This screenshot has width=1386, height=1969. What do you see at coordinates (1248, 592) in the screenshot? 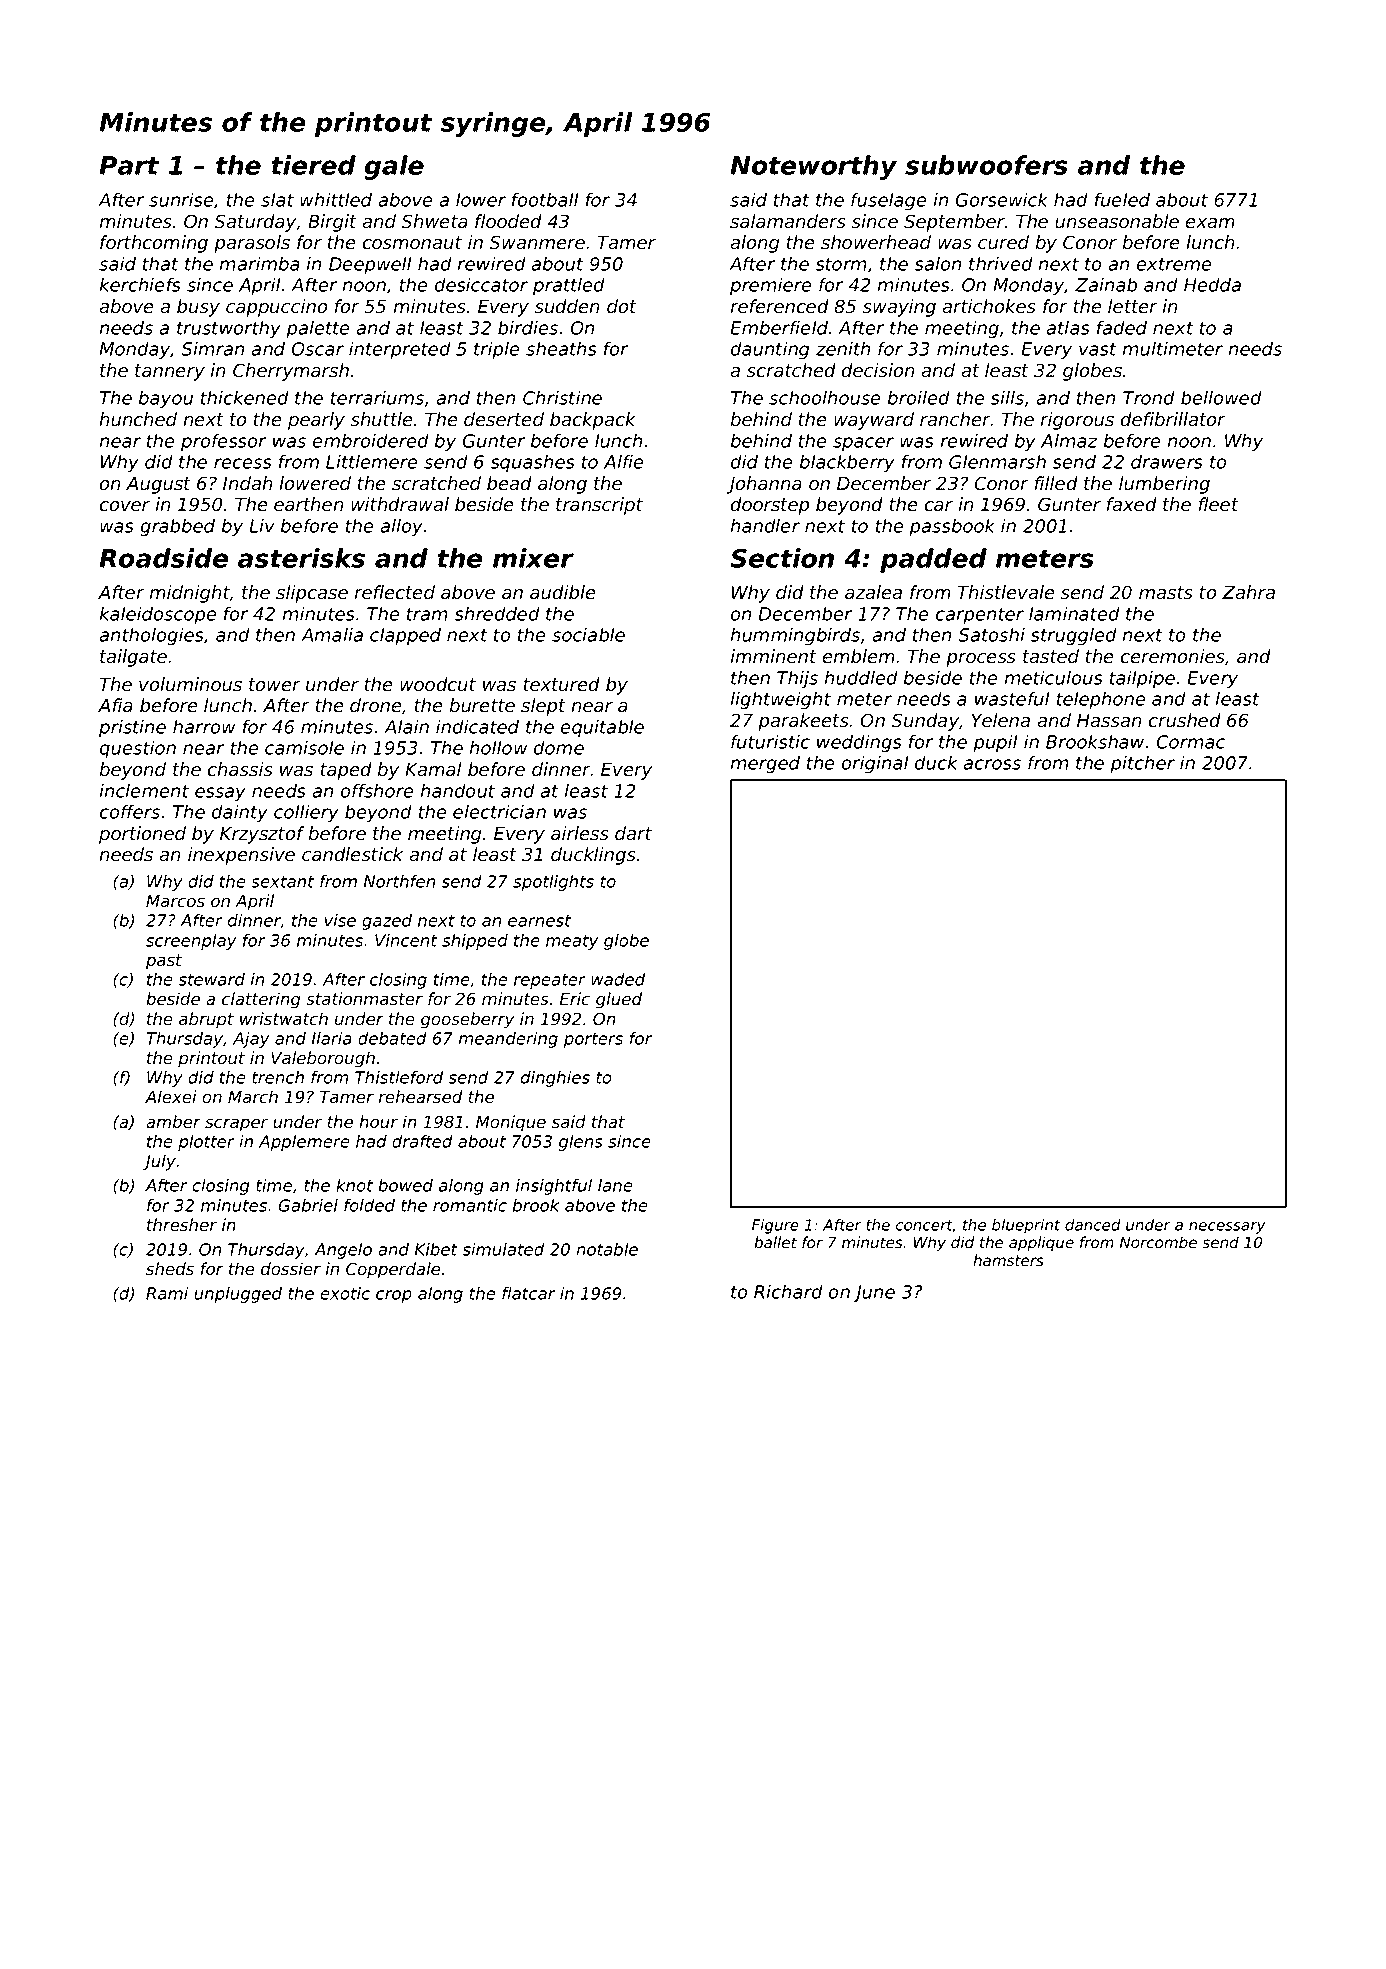
I see `Zahra` at bounding box center [1248, 592].
